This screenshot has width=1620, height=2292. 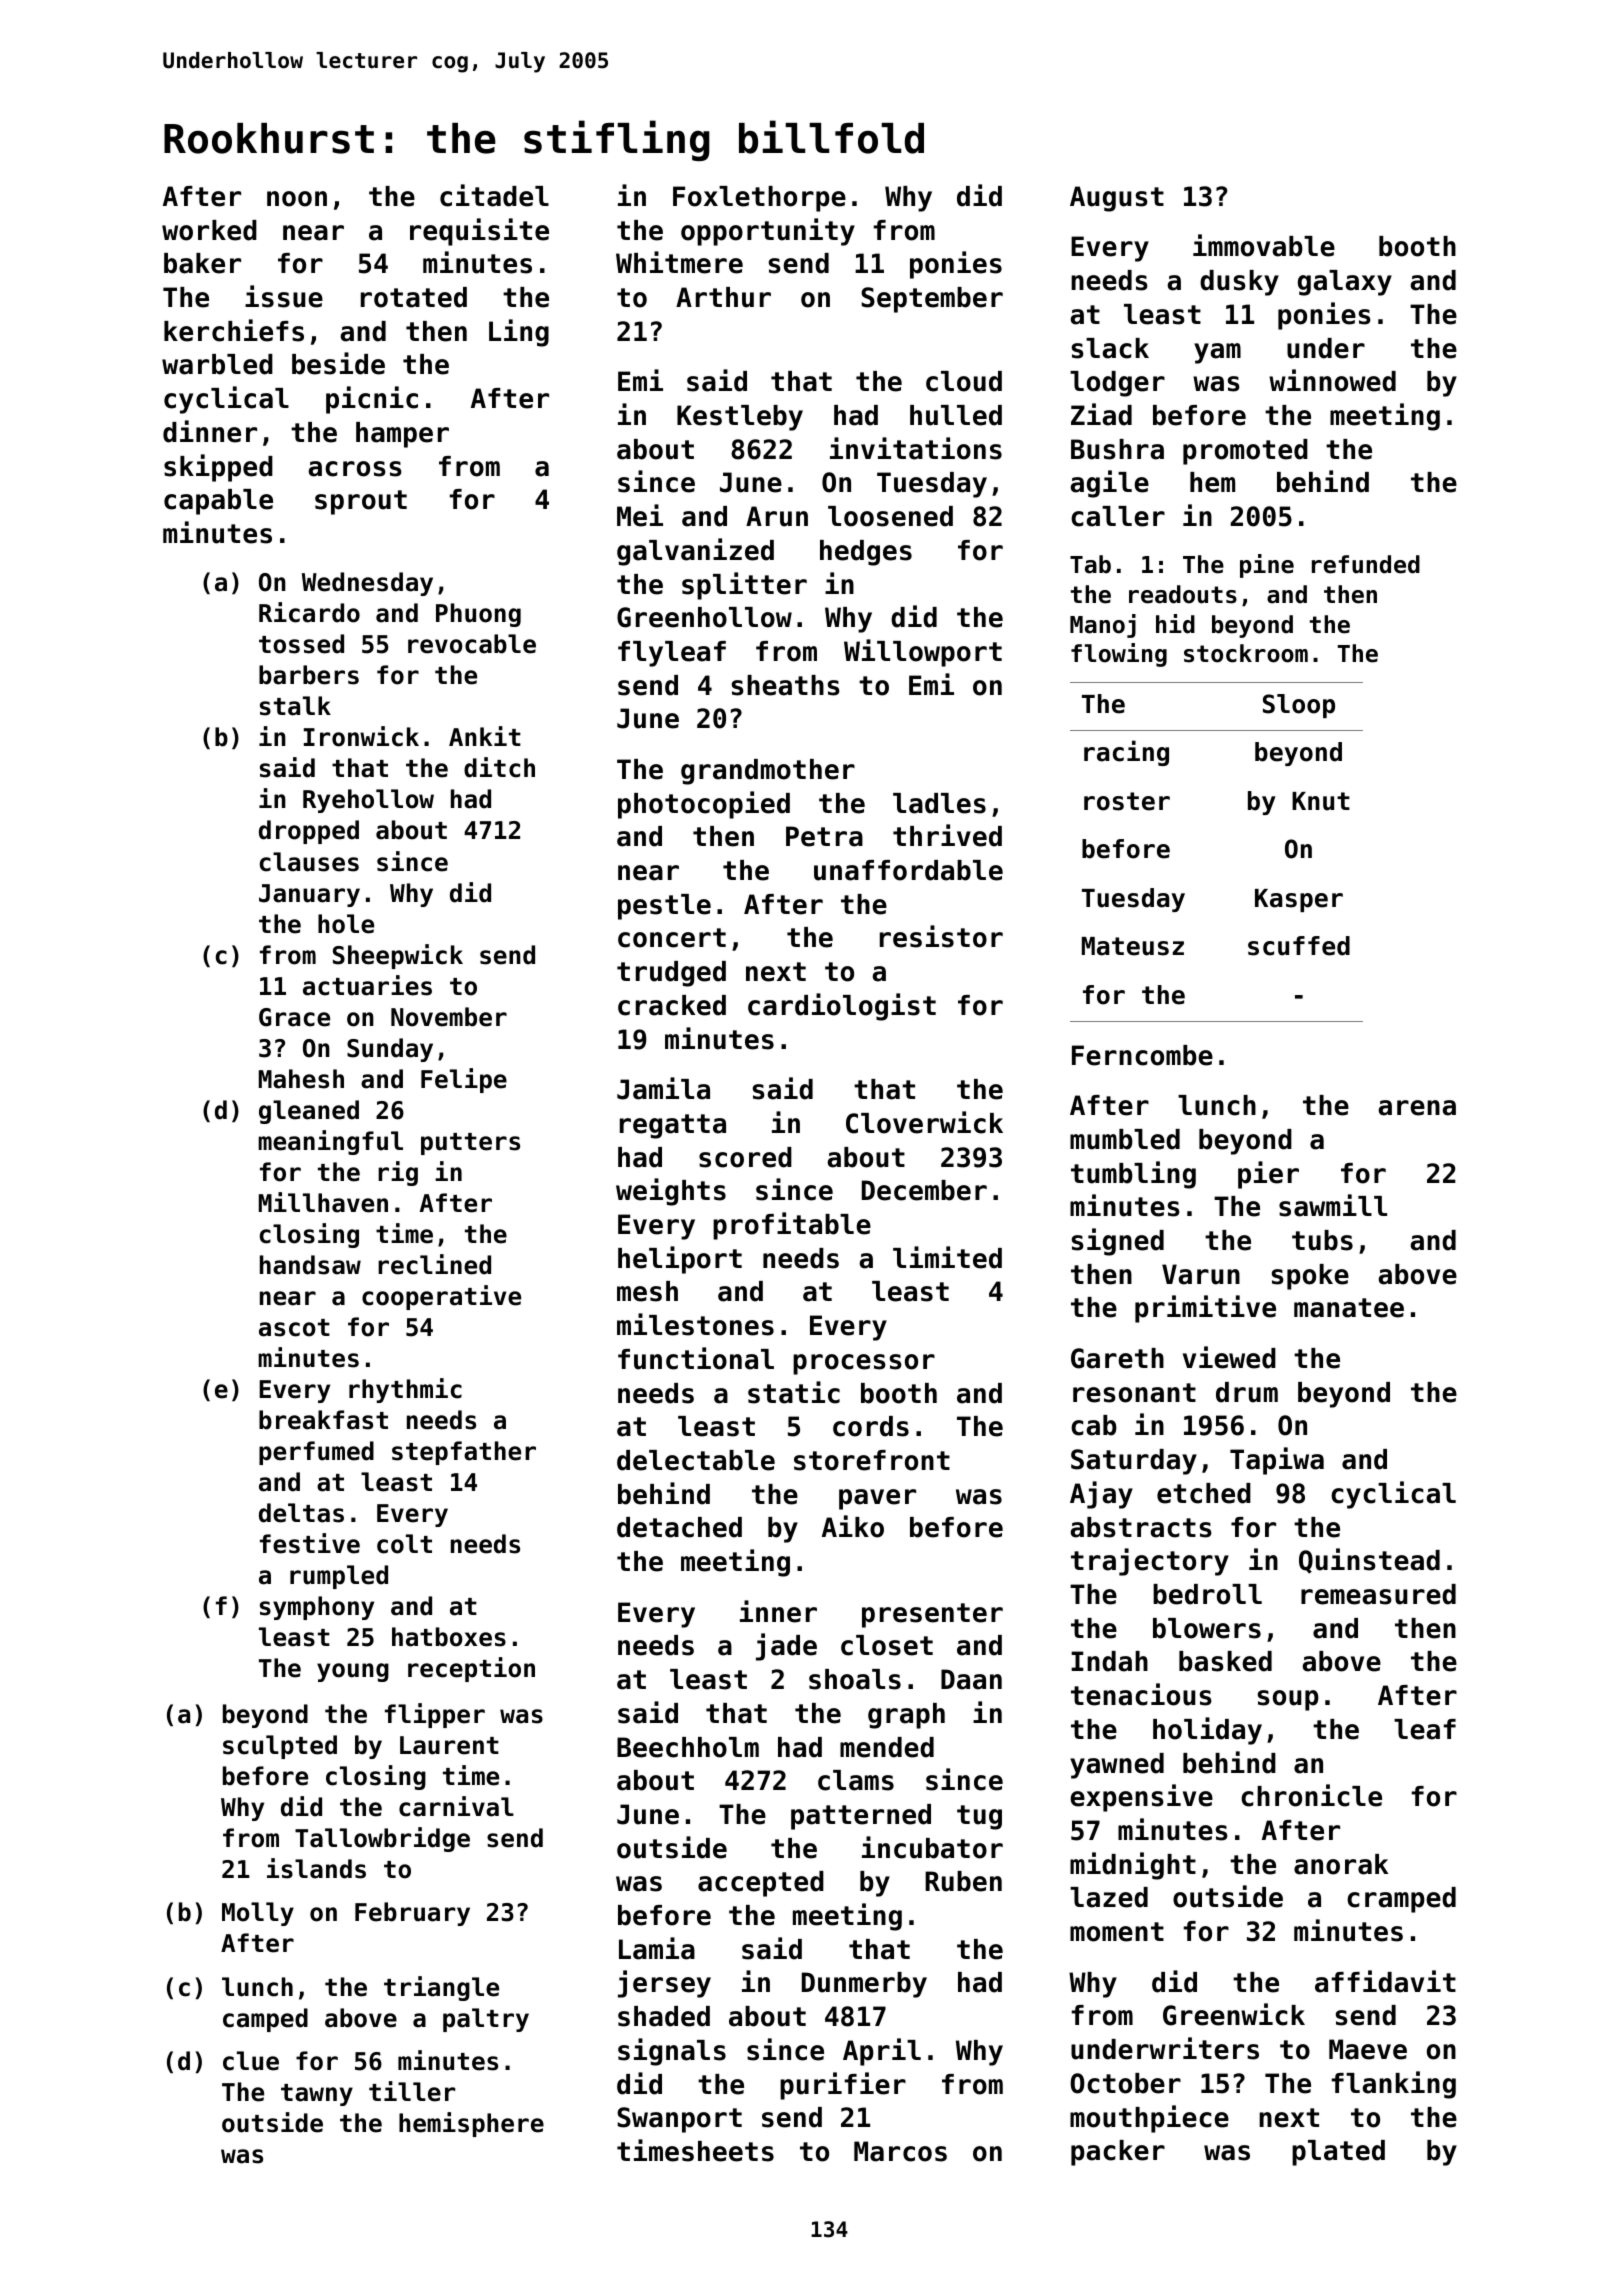 What do you see at coordinates (792, 1226) in the screenshot?
I see `profitable` at bounding box center [792, 1226].
